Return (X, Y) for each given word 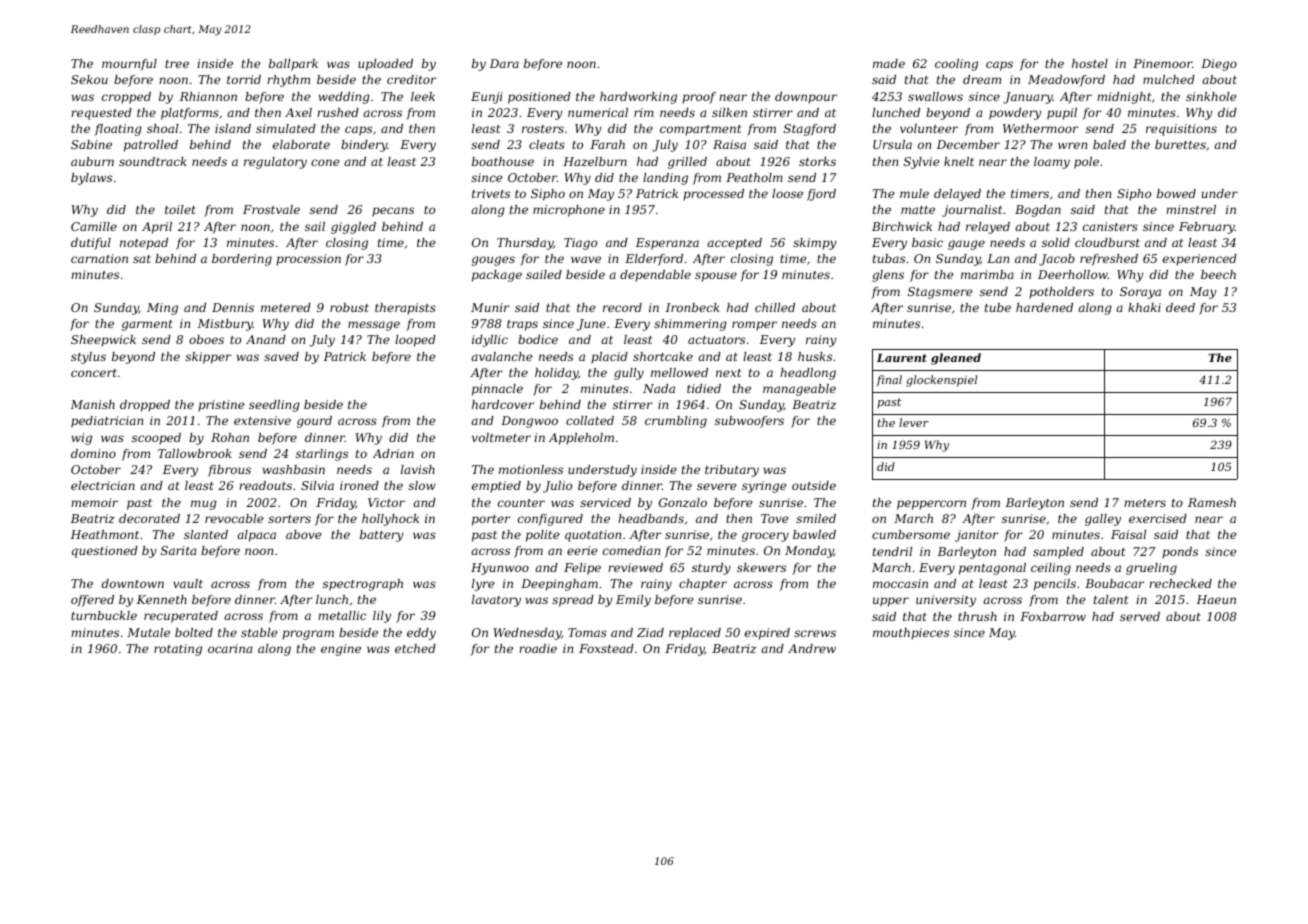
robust (349, 307)
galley (1103, 520)
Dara (504, 63)
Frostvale (271, 209)
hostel (1090, 63)
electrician (103, 485)
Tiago (580, 244)
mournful (129, 65)
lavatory (496, 601)
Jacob (1057, 260)
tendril (892, 551)
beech (1218, 274)
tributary (732, 471)
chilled (775, 307)
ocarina (230, 648)
